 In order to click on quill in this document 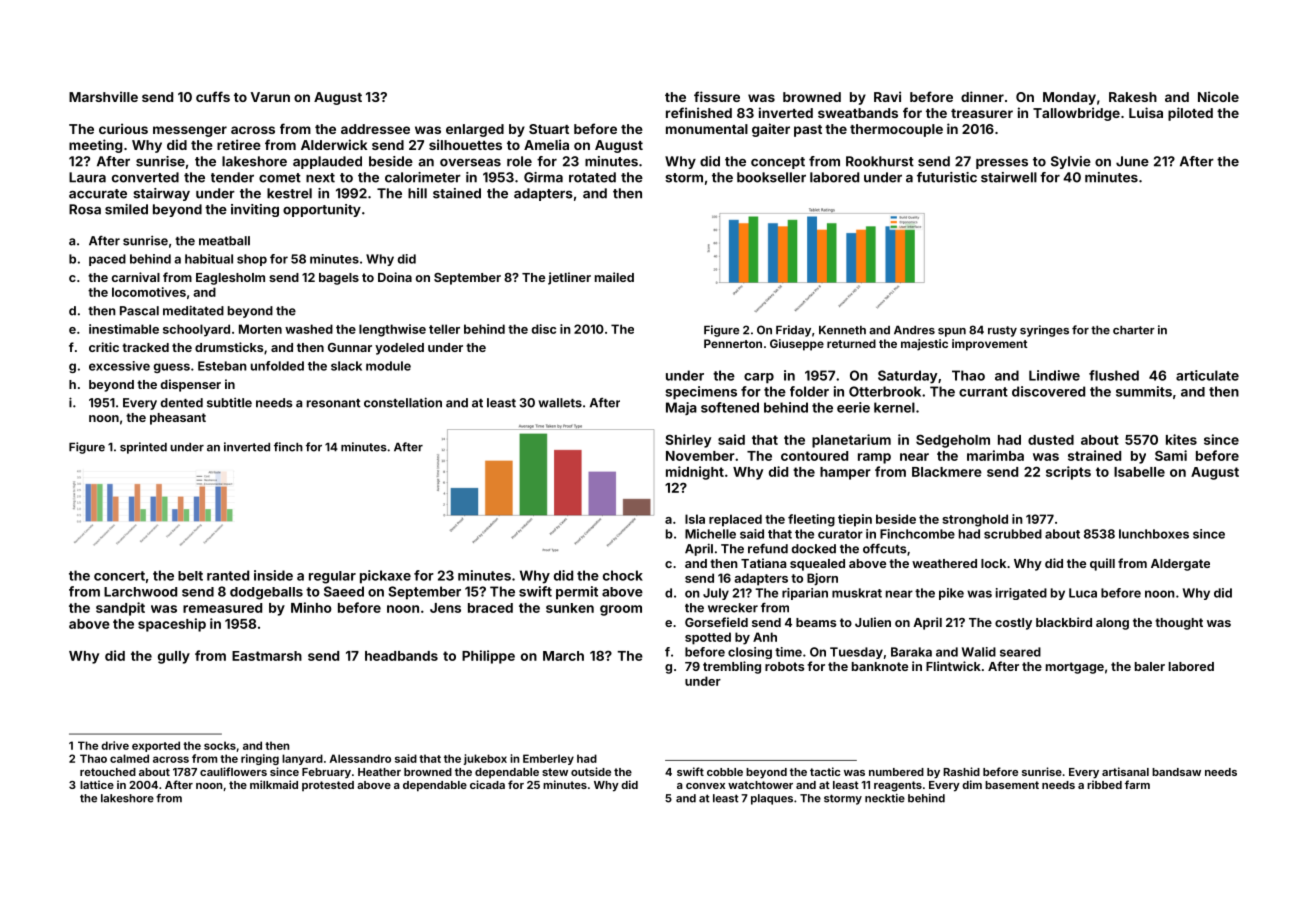, I will do `click(1102, 564)`.
